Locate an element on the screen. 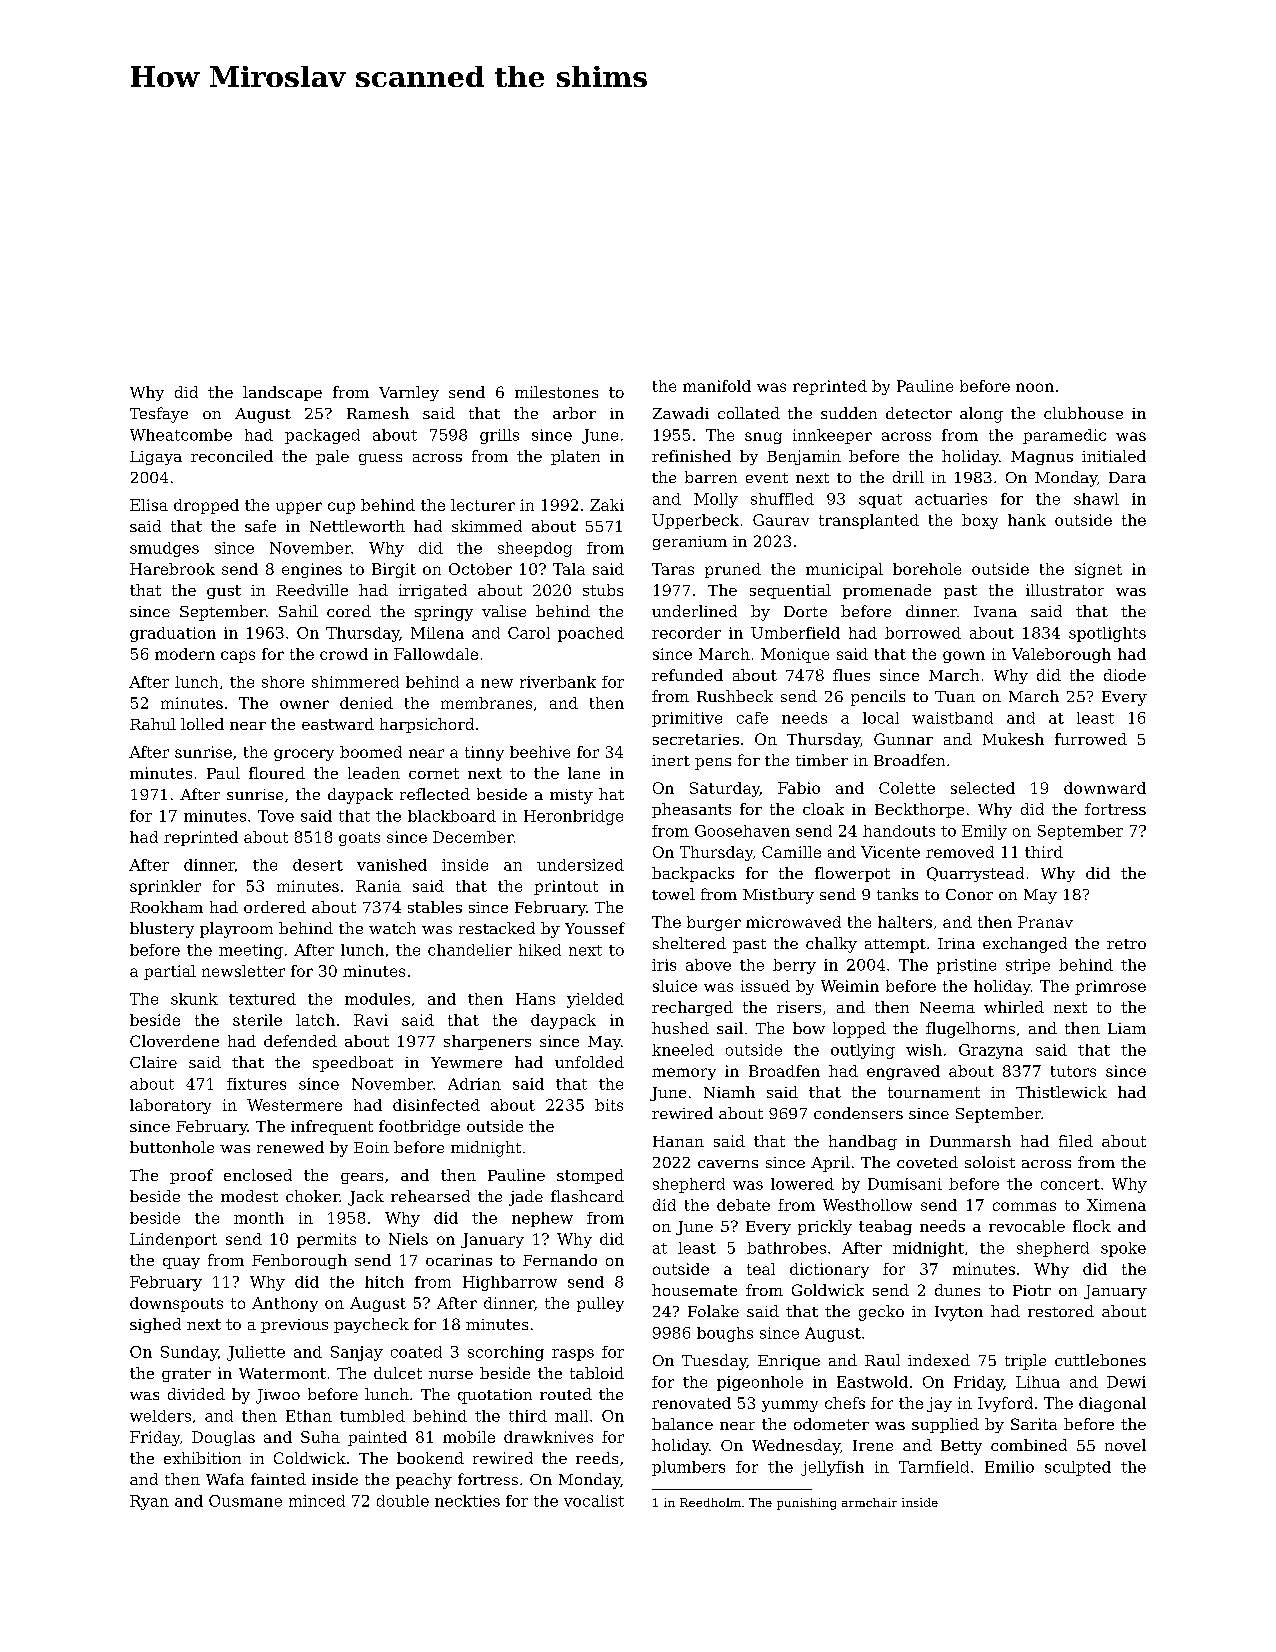 This screenshot has height=1652, width=1276. Ivana is located at coordinates (995, 611).
